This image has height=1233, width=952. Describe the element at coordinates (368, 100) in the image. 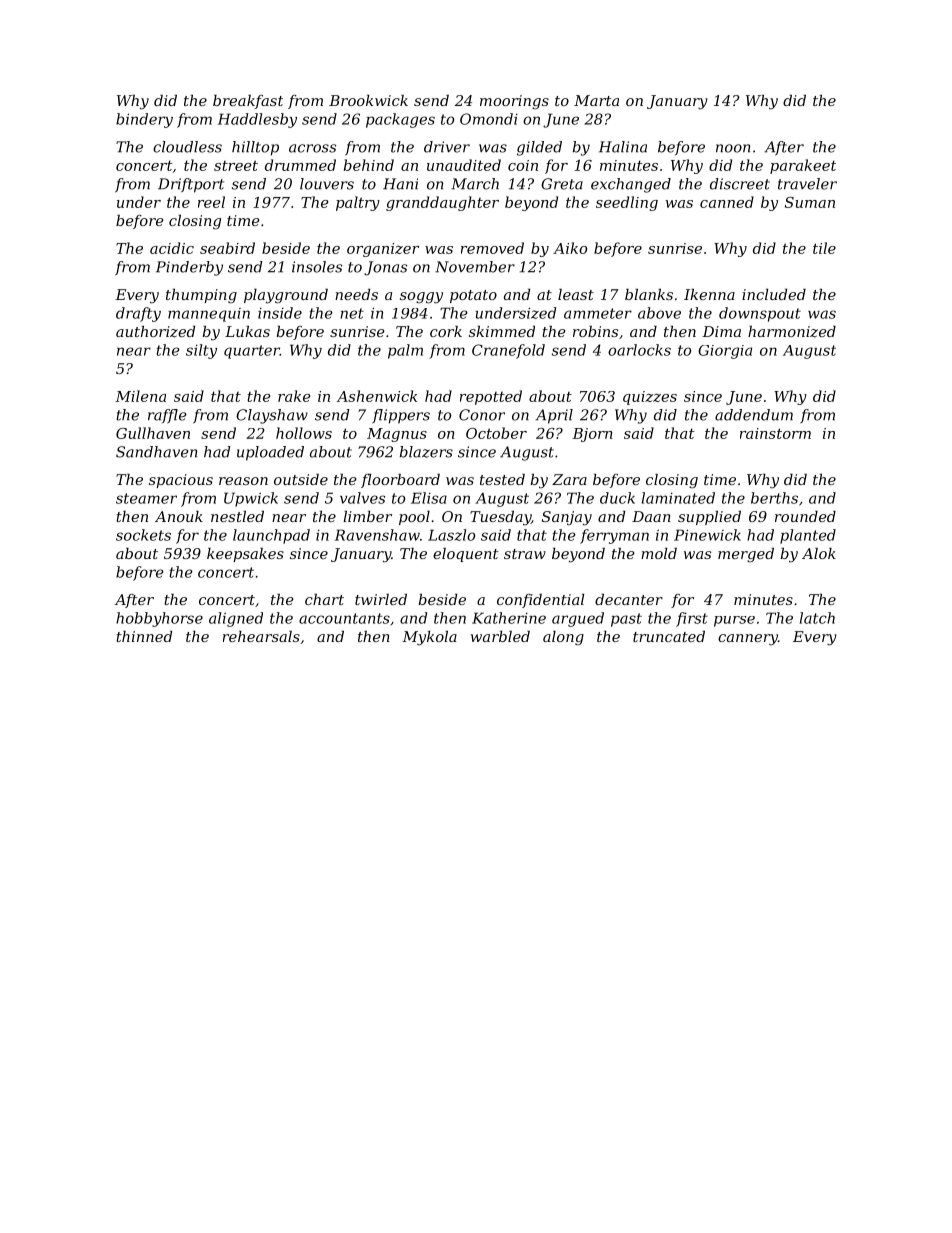

I see `Brookwick` at that location.
